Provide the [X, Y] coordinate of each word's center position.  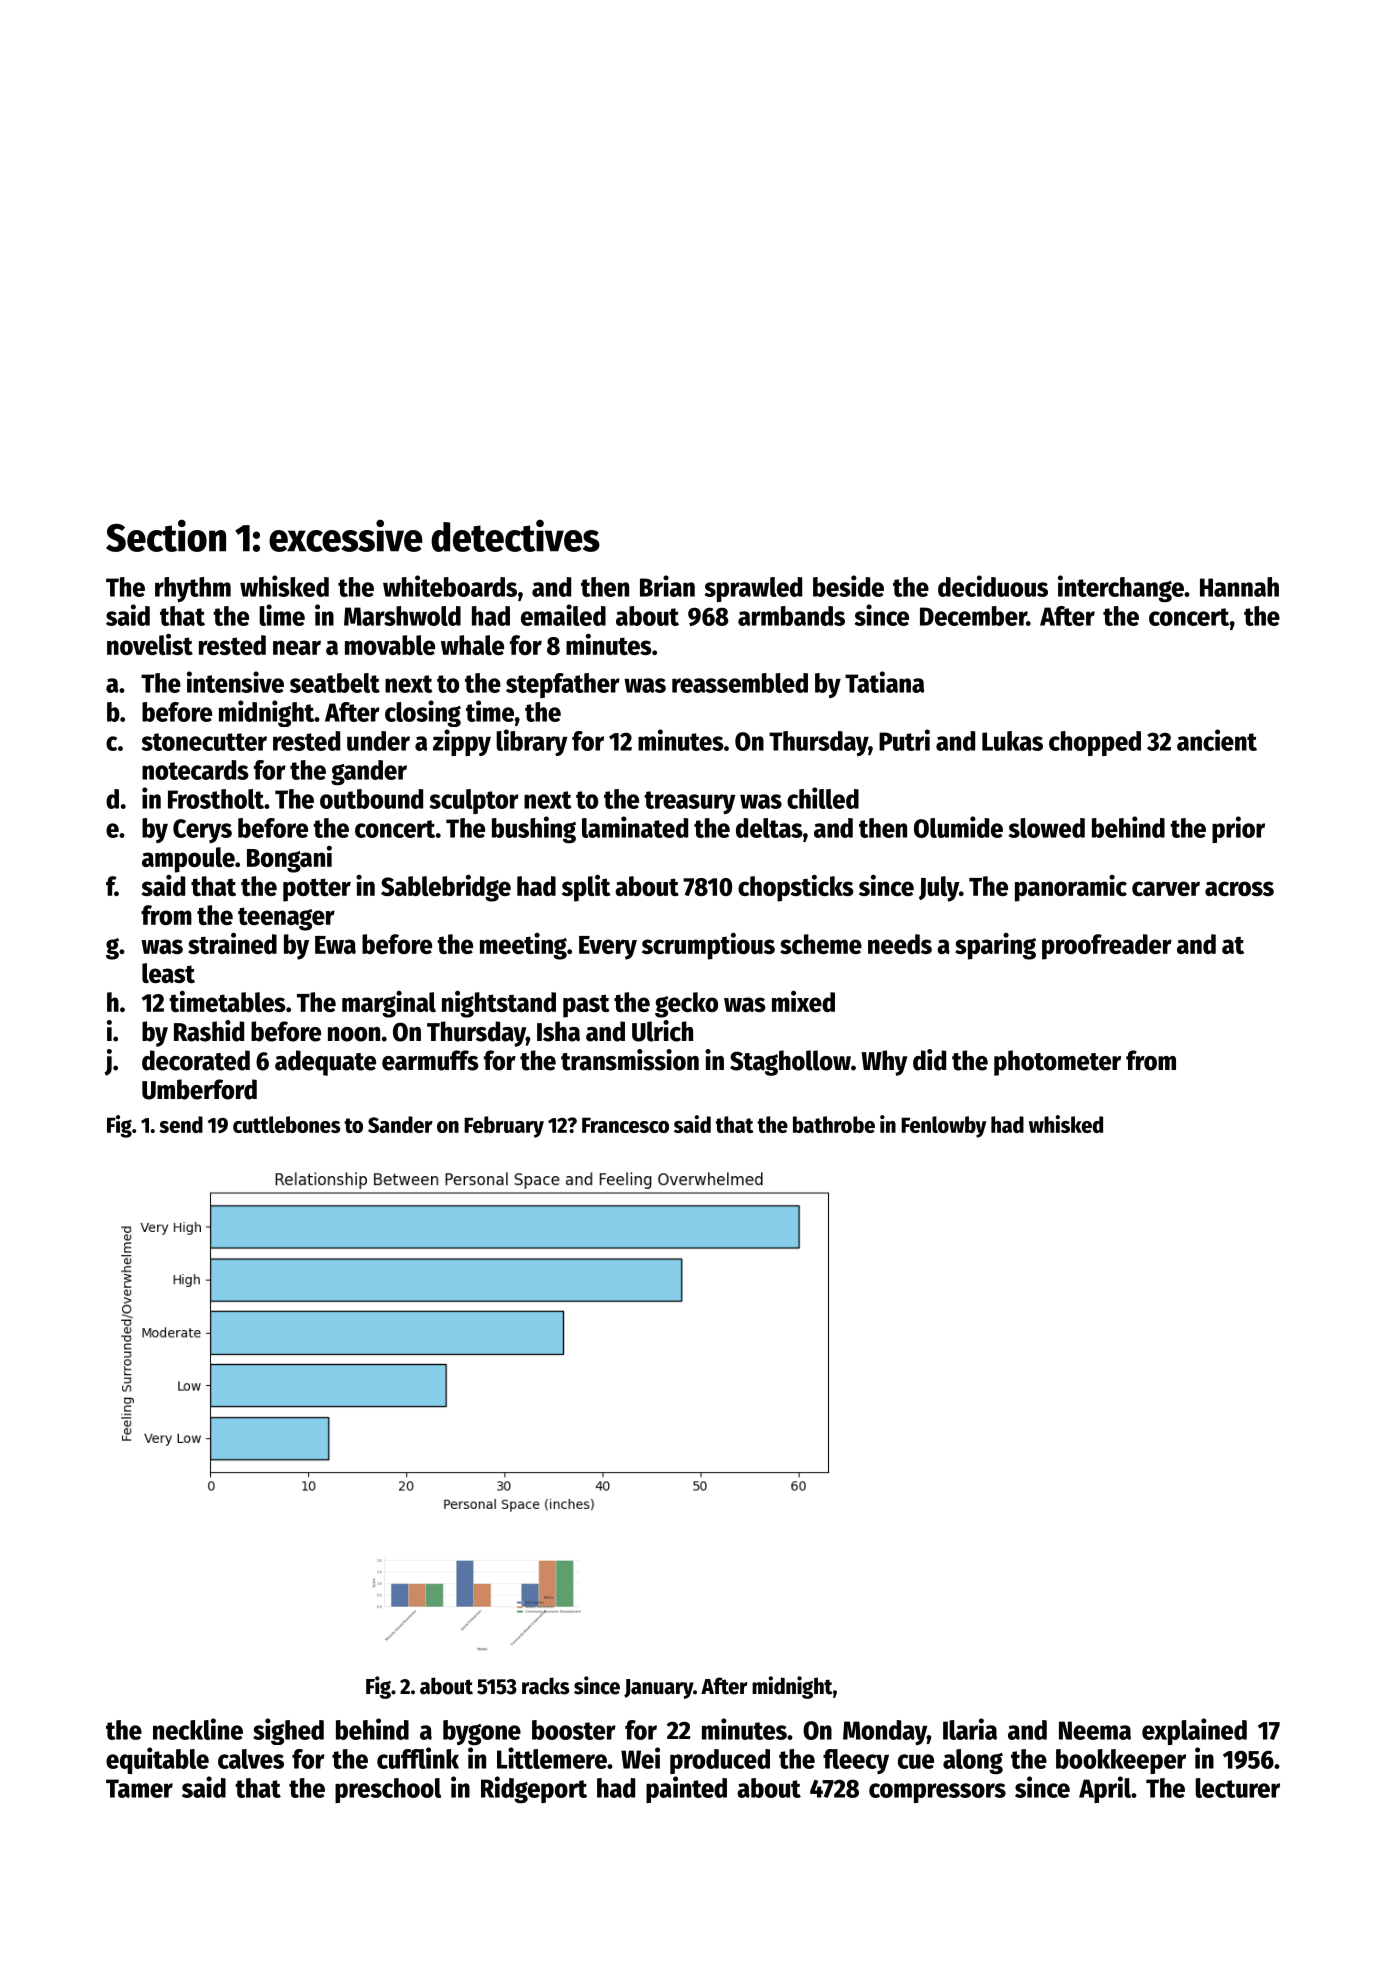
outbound [371, 799]
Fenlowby [943, 1127]
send [181, 1124]
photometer [1057, 1063]
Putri [904, 740]
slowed [1046, 828]
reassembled [740, 683]
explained [1194, 1731]
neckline [198, 1729]
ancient [1217, 740]
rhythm [193, 589]
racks [546, 1686]
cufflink [418, 1758]
